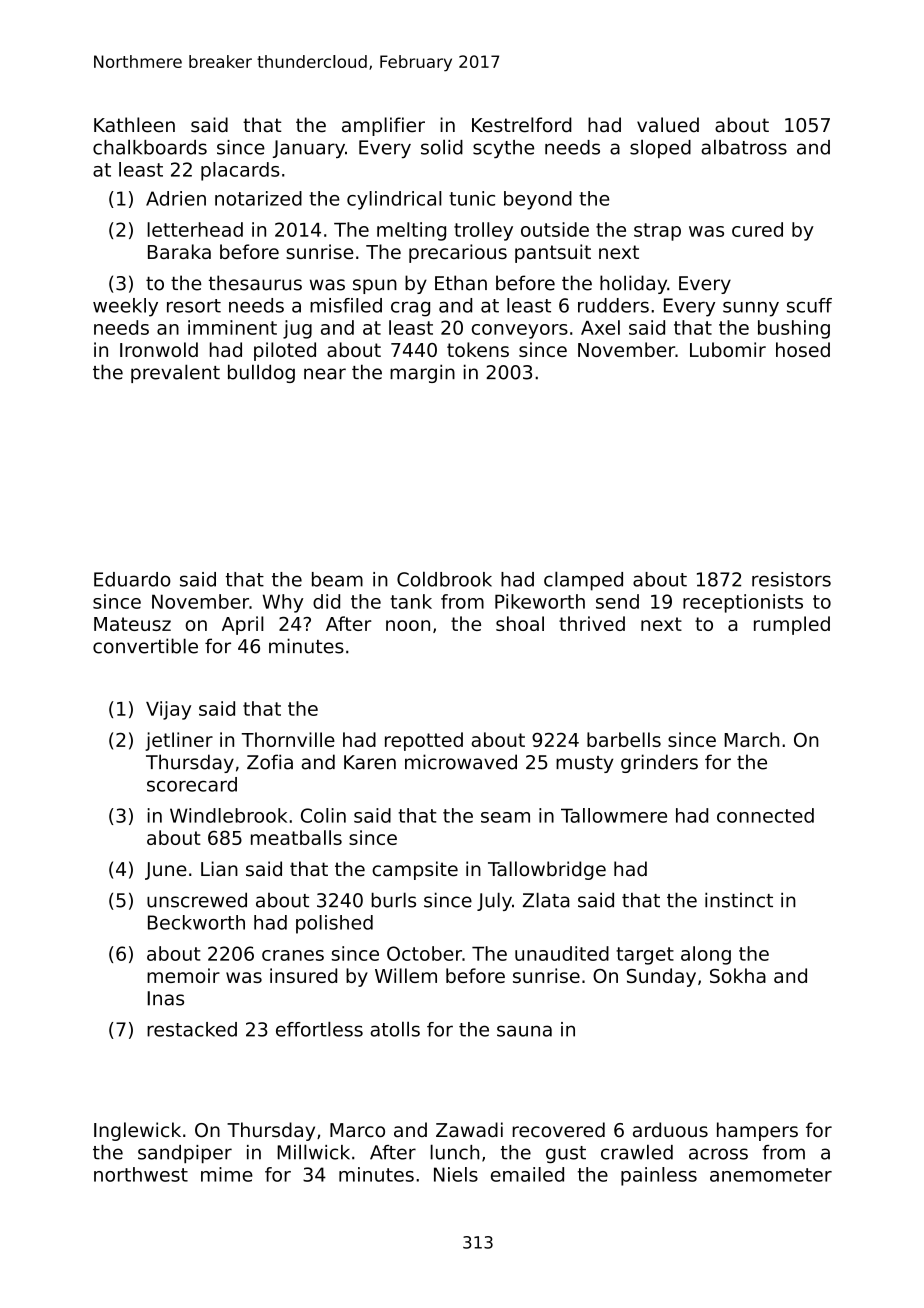 The height and width of the screenshot is (1308, 924). What do you see at coordinates (505, 817) in the screenshot?
I see `seam` at bounding box center [505, 817].
